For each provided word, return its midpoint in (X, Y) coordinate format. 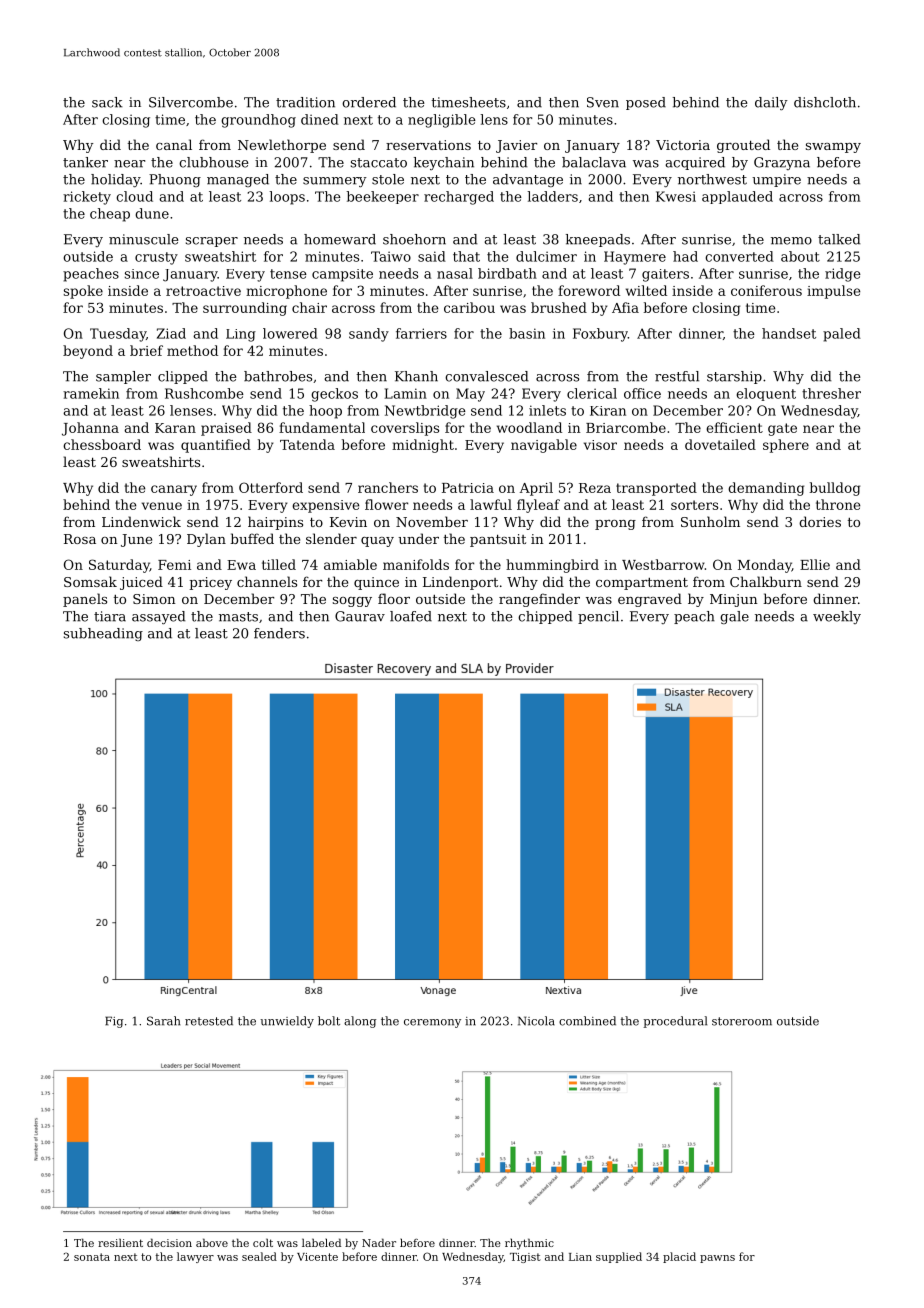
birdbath (507, 273)
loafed (411, 616)
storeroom (742, 1021)
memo (791, 241)
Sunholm (710, 521)
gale (734, 617)
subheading (103, 634)
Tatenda (307, 444)
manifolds (416, 564)
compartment (642, 583)
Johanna (90, 429)
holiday (116, 180)
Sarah (163, 1021)
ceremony (432, 1023)
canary (174, 490)
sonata (92, 1257)
